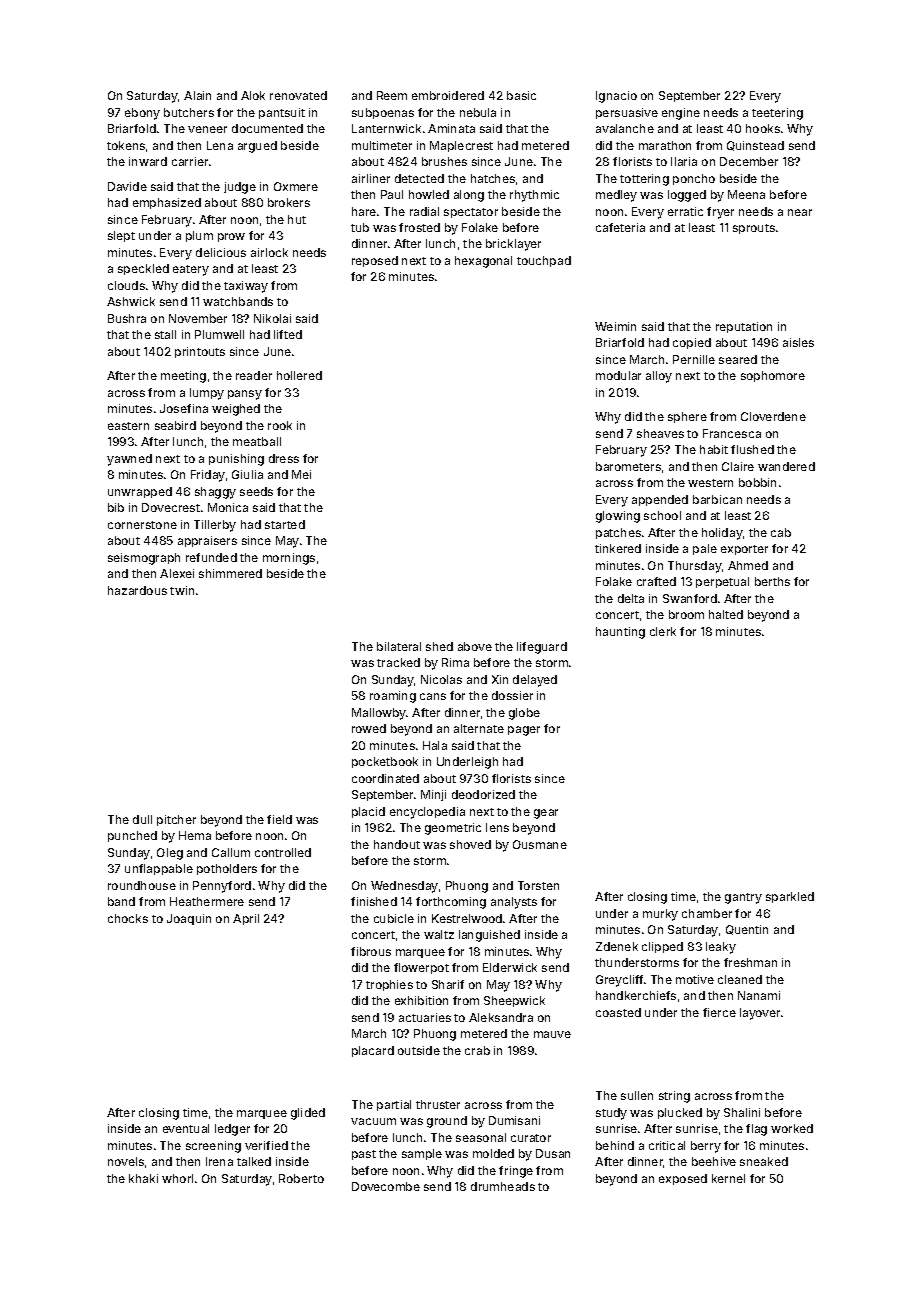  I want to click on pitcher, so click(176, 820).
